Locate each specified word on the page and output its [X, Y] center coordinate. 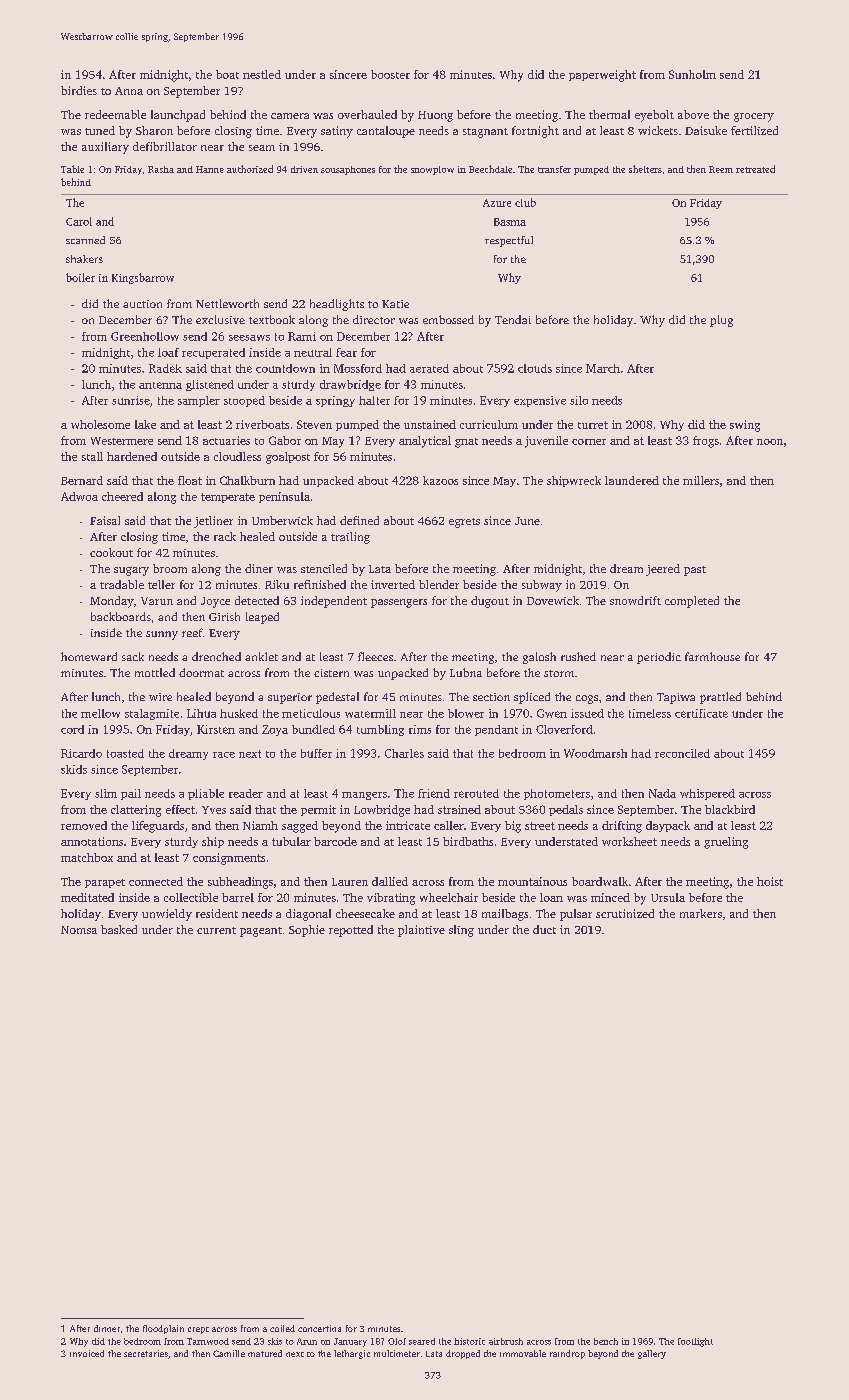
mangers [364, 796]
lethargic [352, 1354]
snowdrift [635, 600]
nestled [262, 74]
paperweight [602, 76]
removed [84, 825]
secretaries [146, 1353]
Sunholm [692, 74]
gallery [652, 1354]
